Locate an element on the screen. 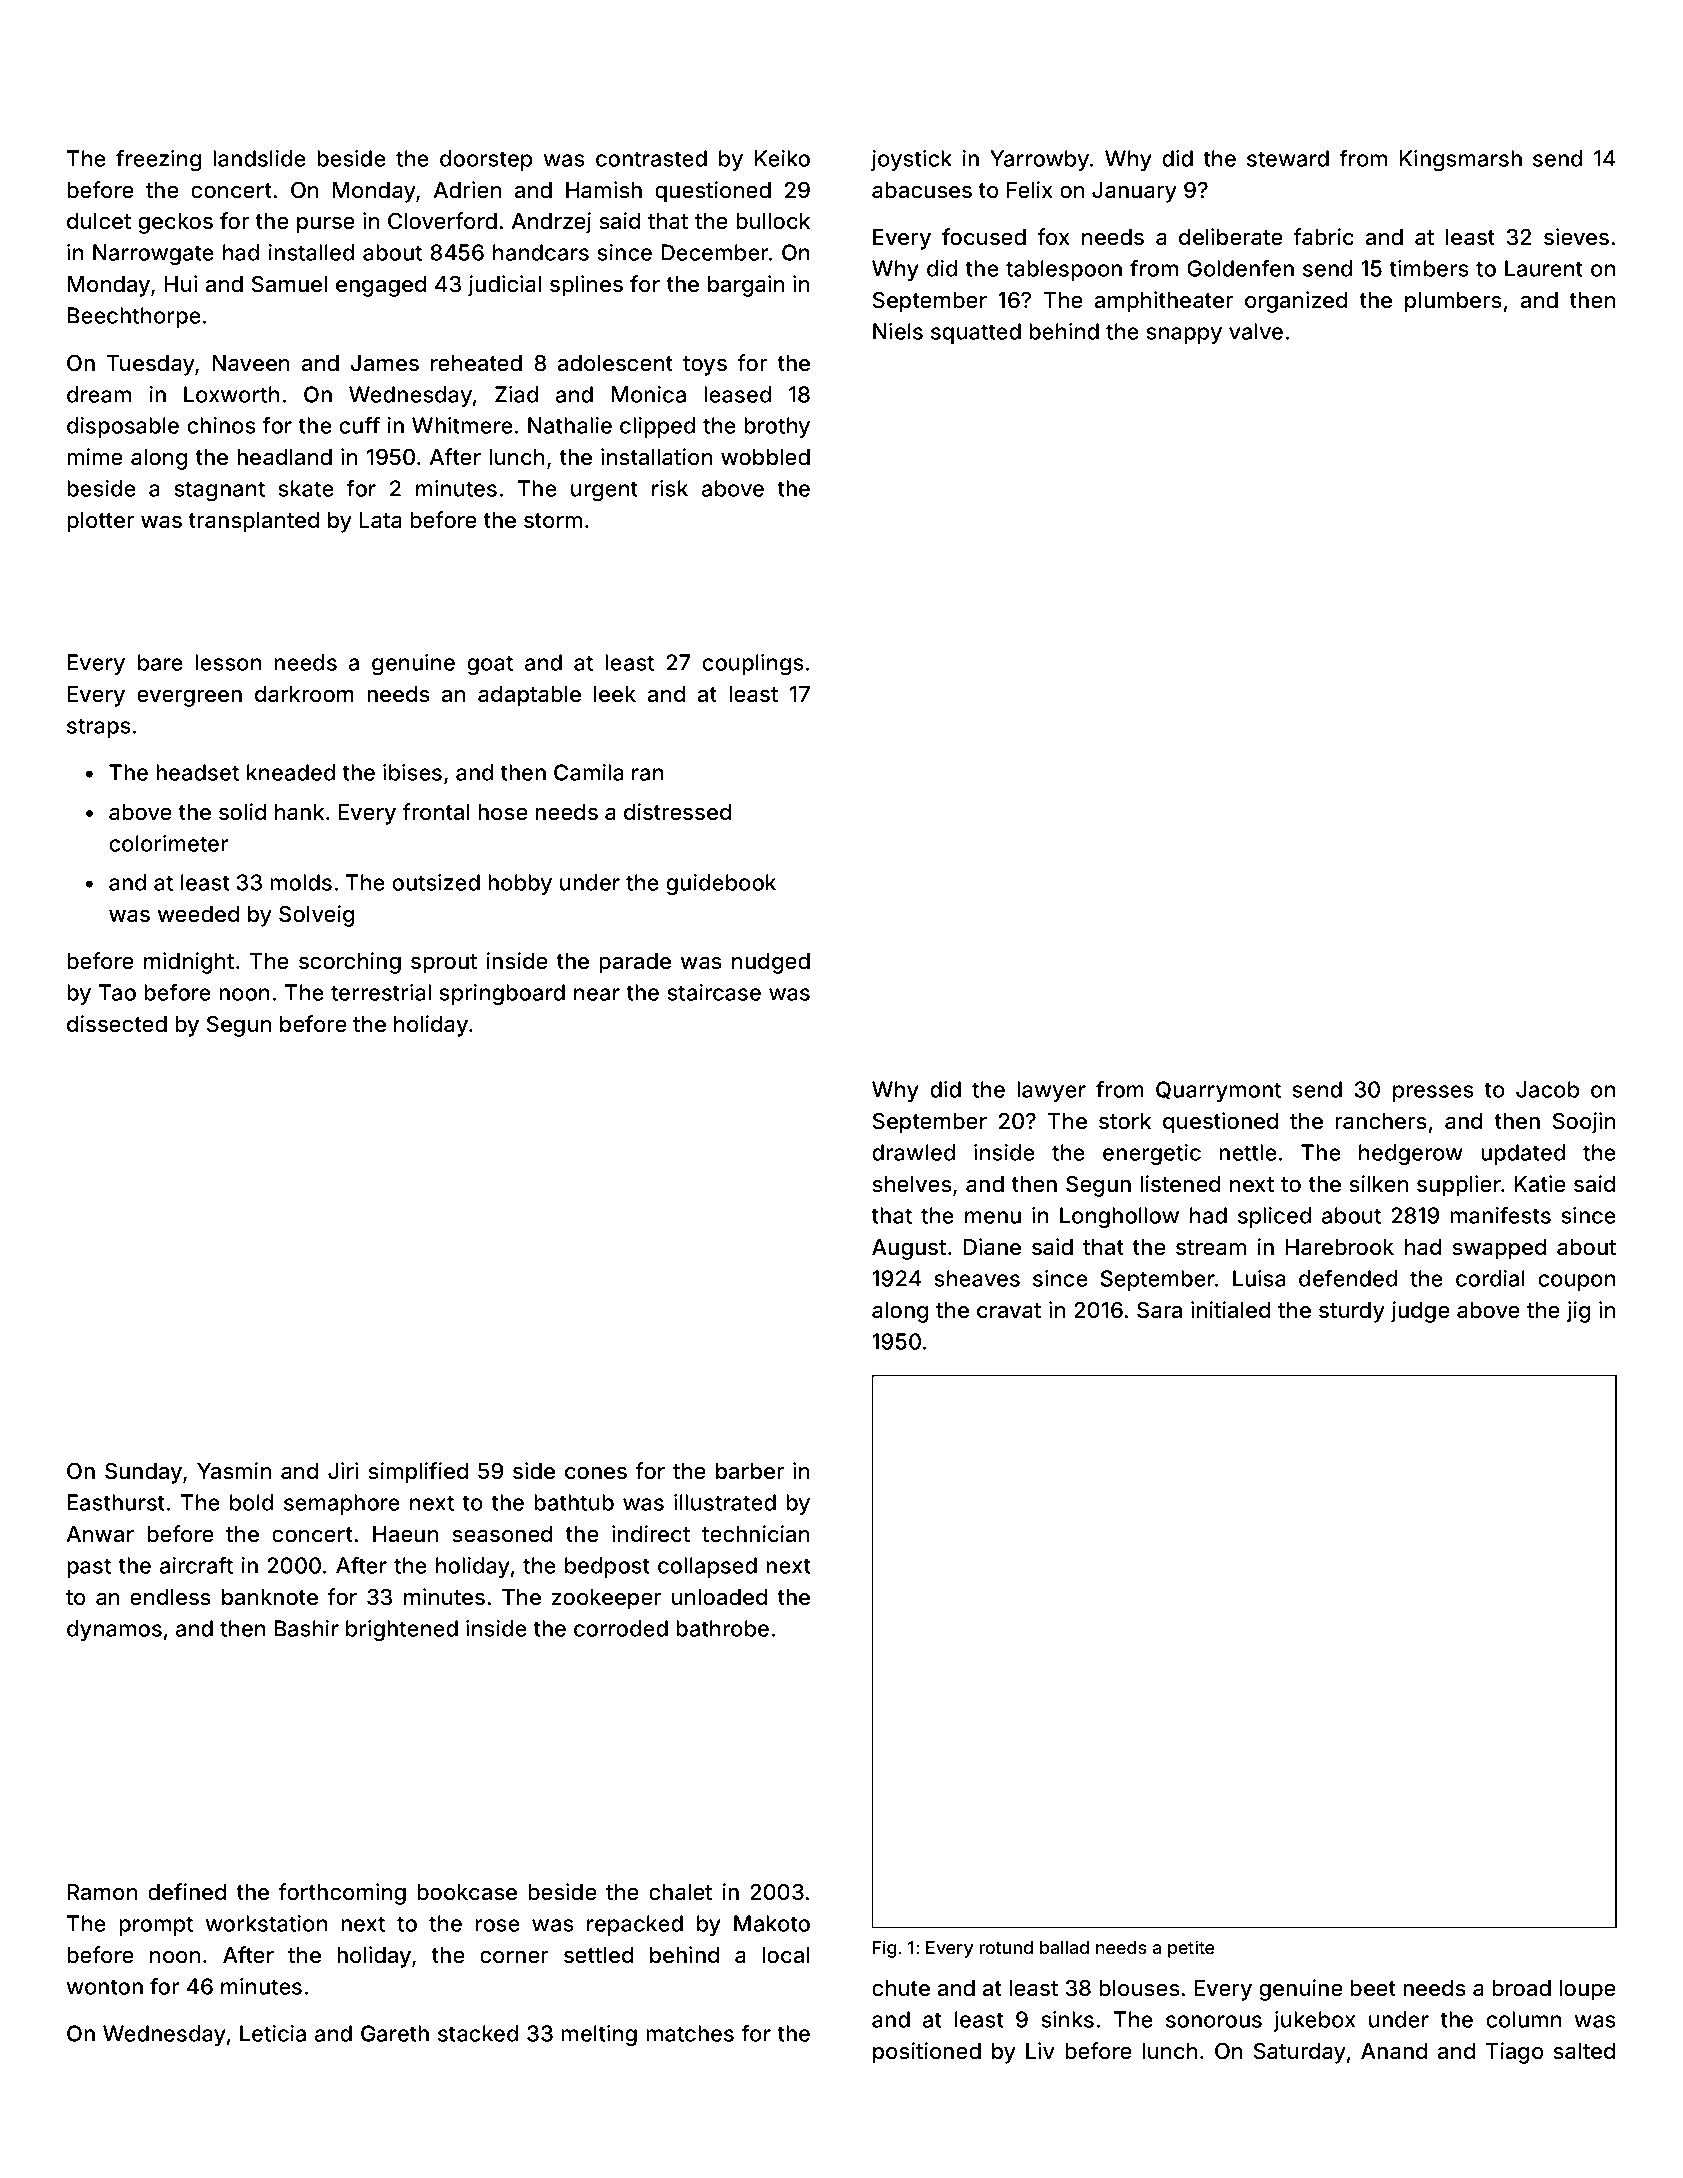  Jacob is located at coordinates (1547, 1089).
